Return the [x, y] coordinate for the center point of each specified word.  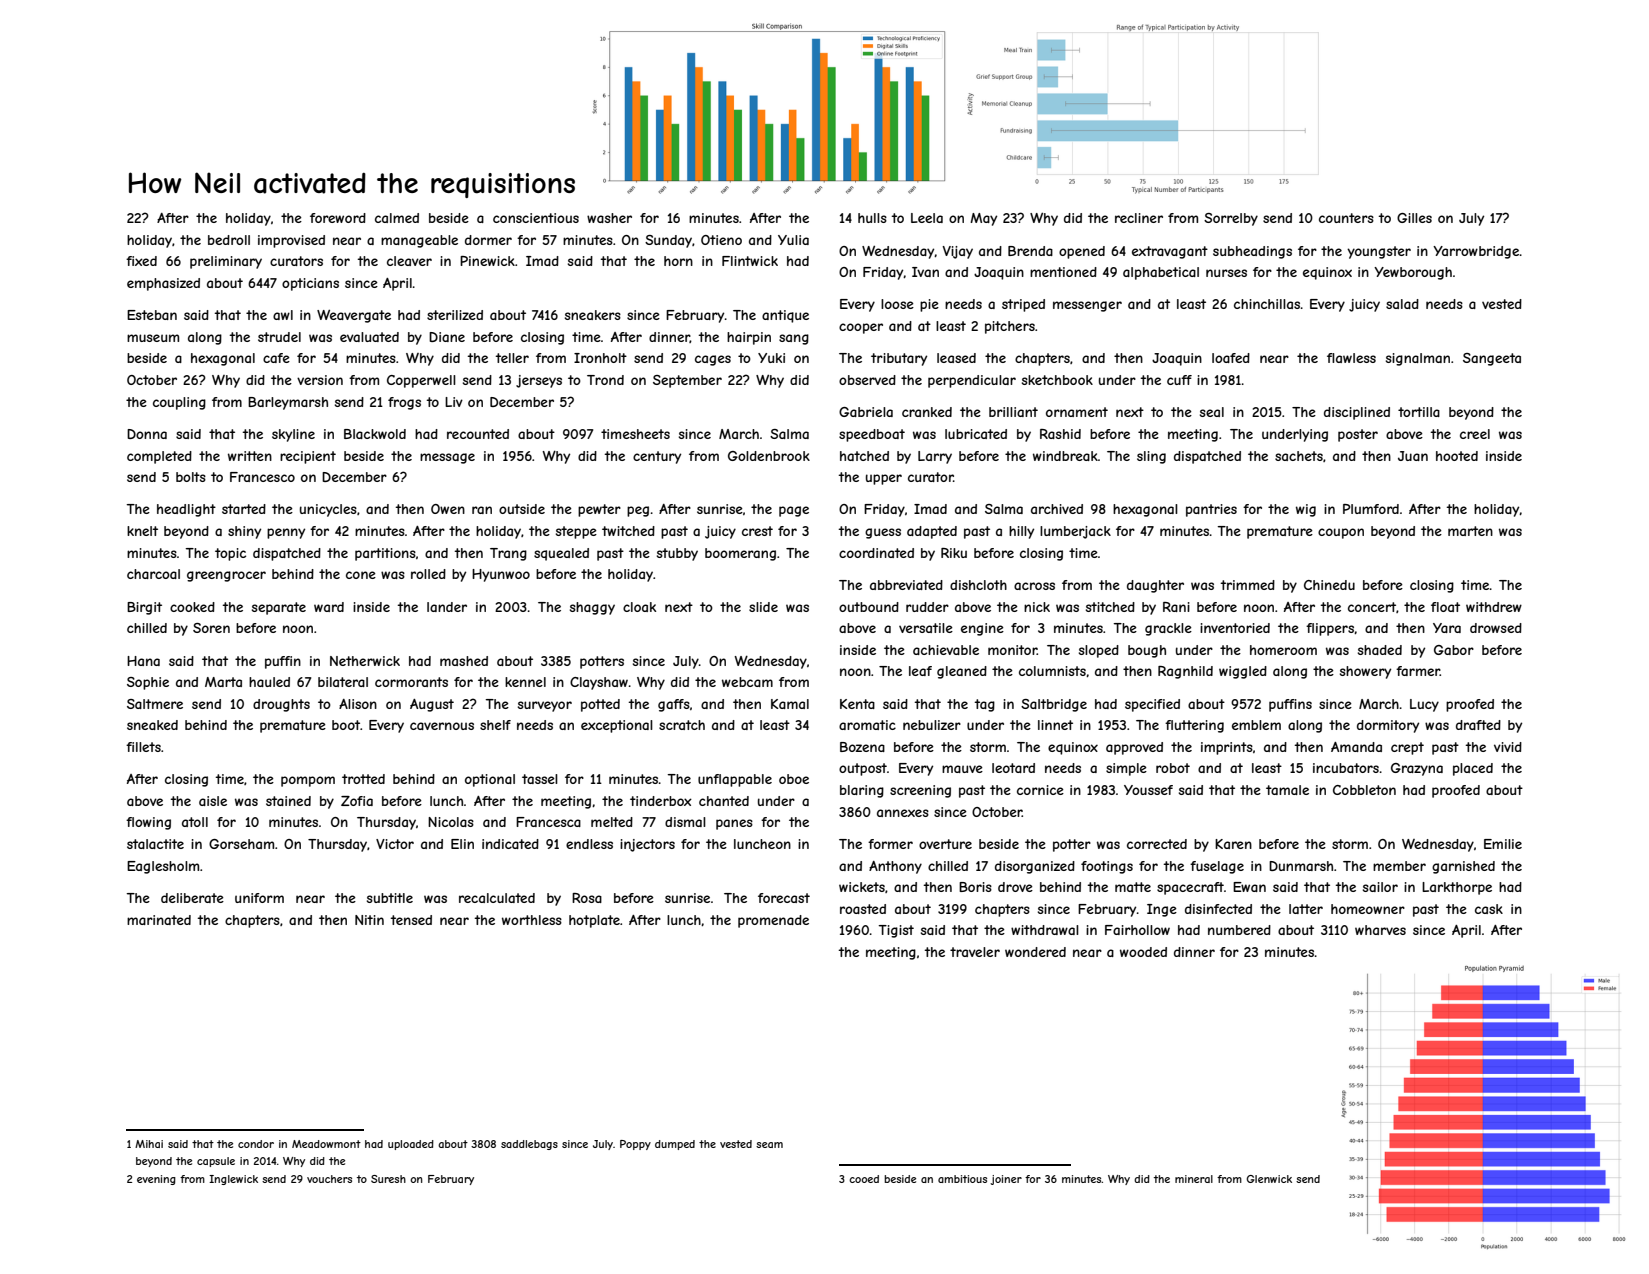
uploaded [411, 1145]
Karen [1233, 844]
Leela [927, 218]
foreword [338, 218]
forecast [784, 898]
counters [1346, 218]
